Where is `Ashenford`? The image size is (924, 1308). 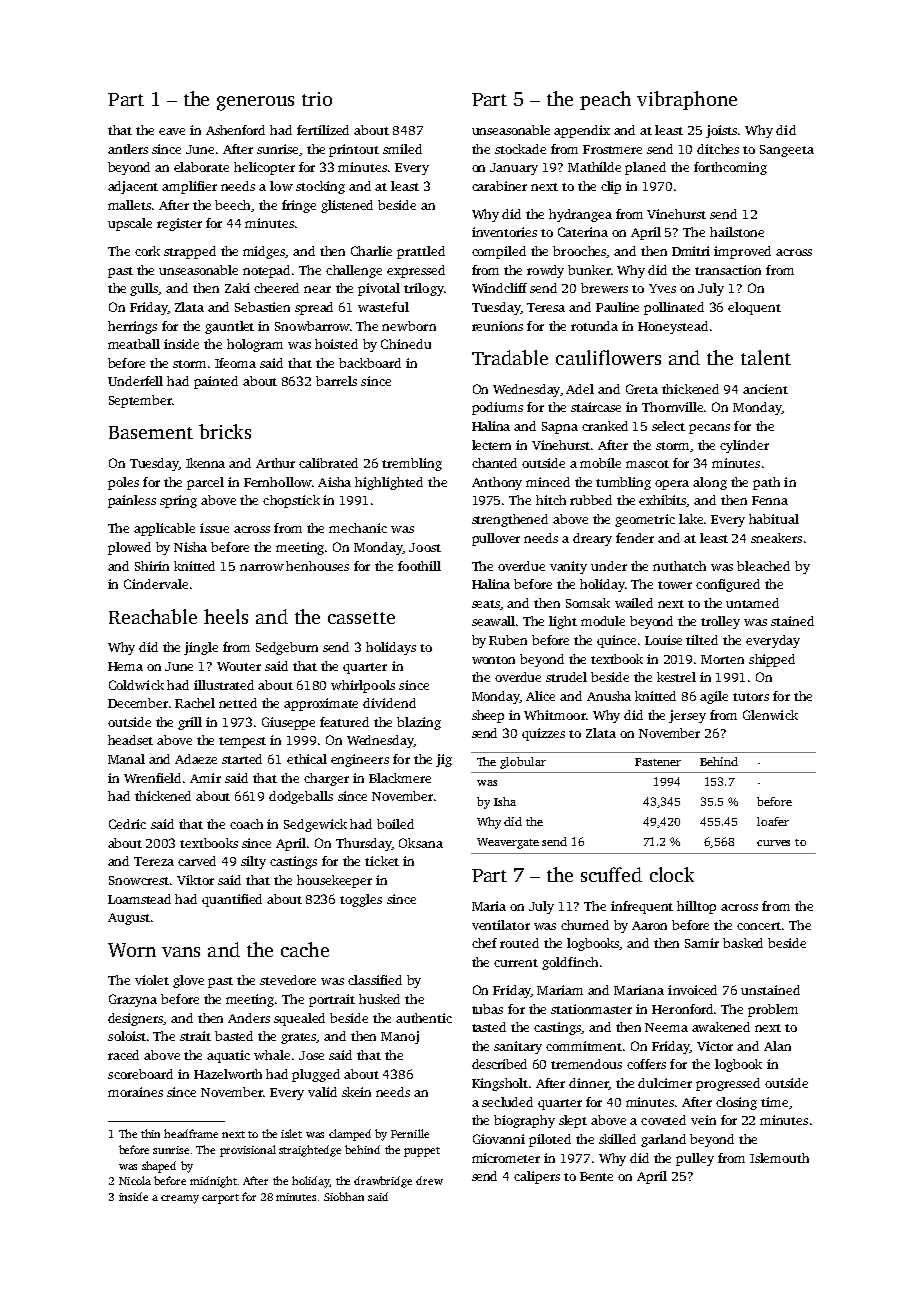 Ashenford is located at coordinates (235, 130).
